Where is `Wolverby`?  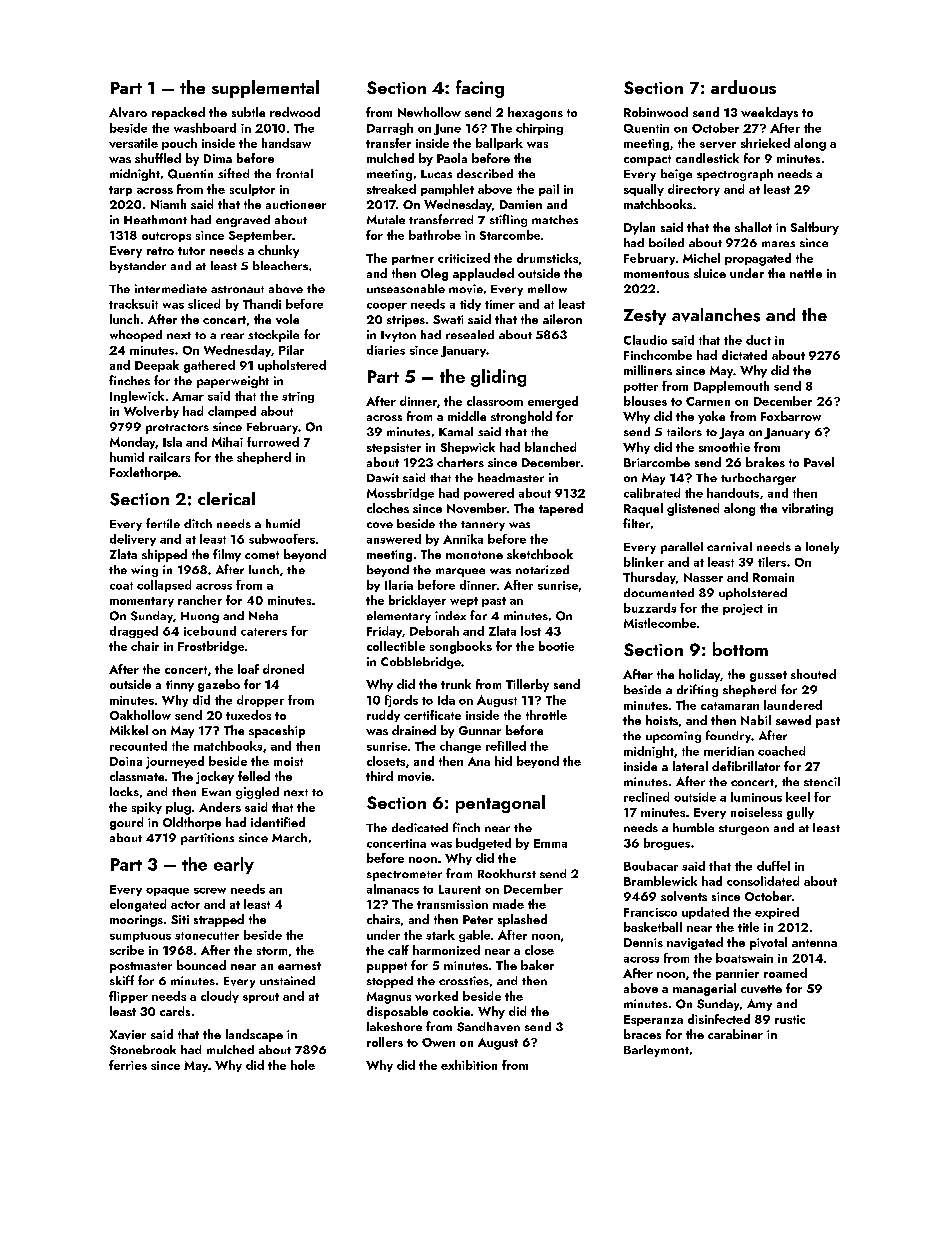 Wolverby is located at coordinates (151, 412).
